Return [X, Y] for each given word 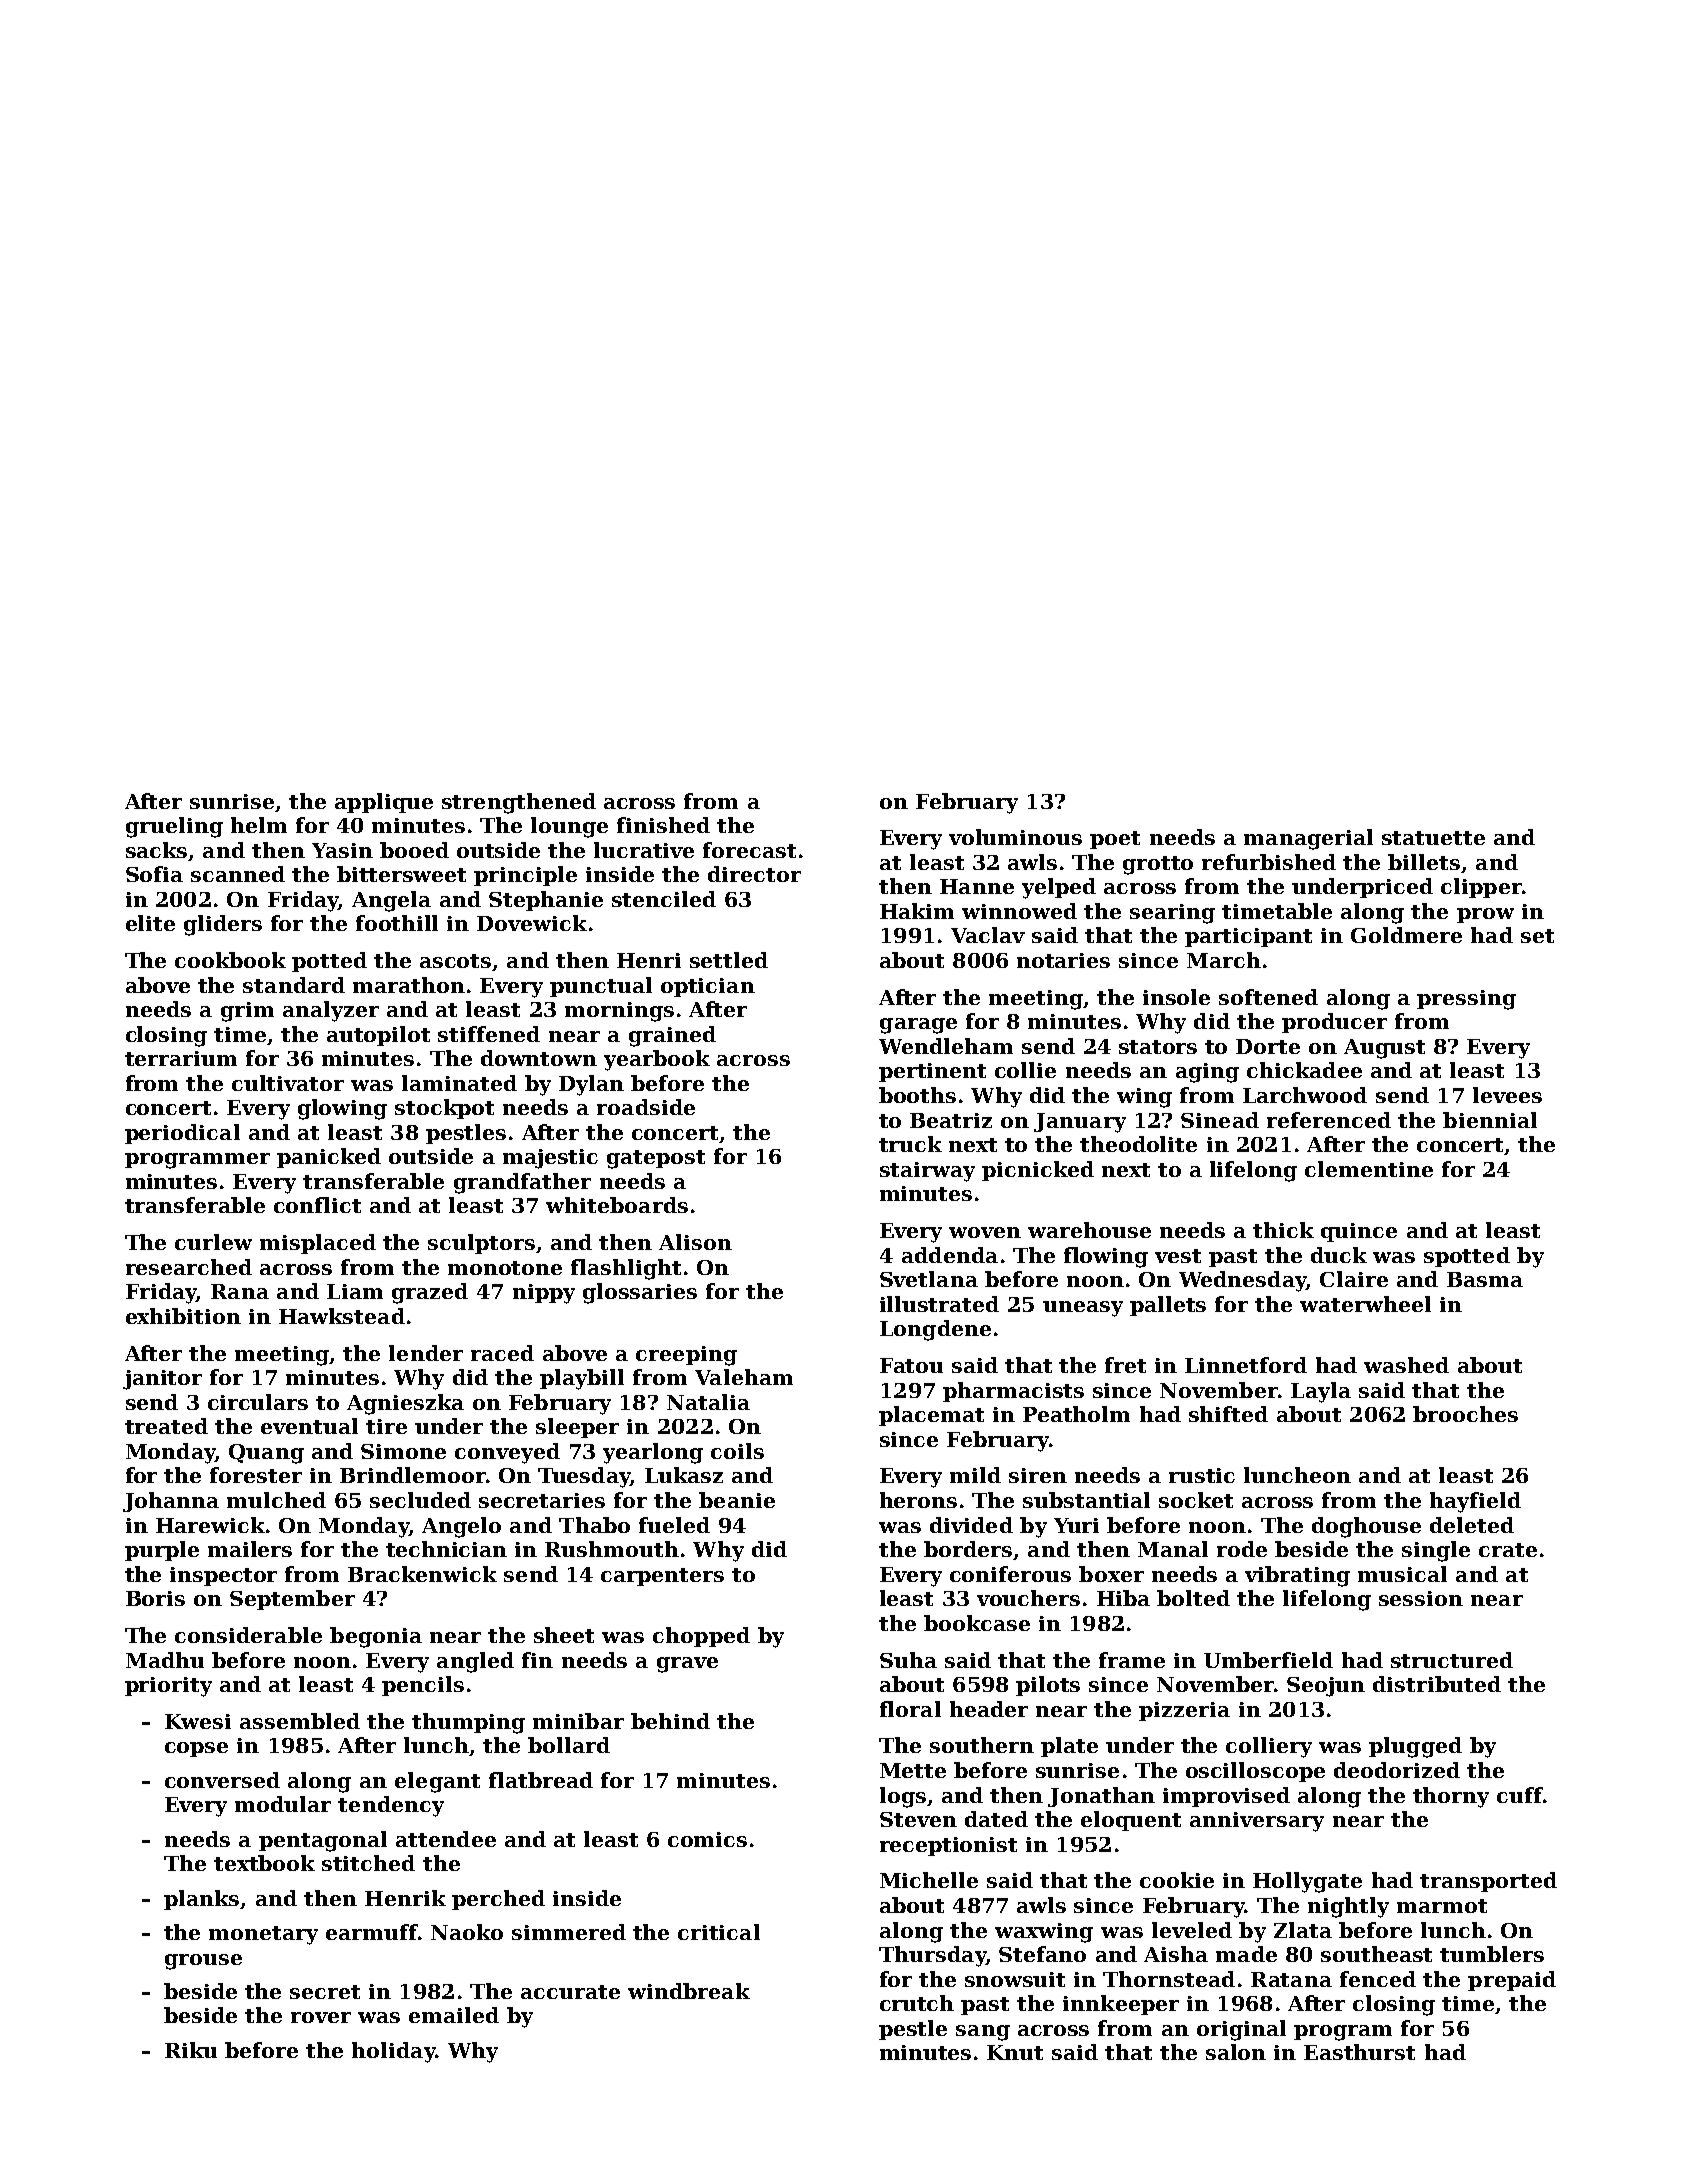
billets [1424, 862]
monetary [263, 1935]
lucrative [644, 850]
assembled [300, 1721]
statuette [1433, 838]
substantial [1086, 1500]
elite [150, 923]
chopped [701, 1637]
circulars [258, 1402]
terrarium [181, 1058]
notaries [1063, 960]
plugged [1415, 1747]
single [1436, 1551]
